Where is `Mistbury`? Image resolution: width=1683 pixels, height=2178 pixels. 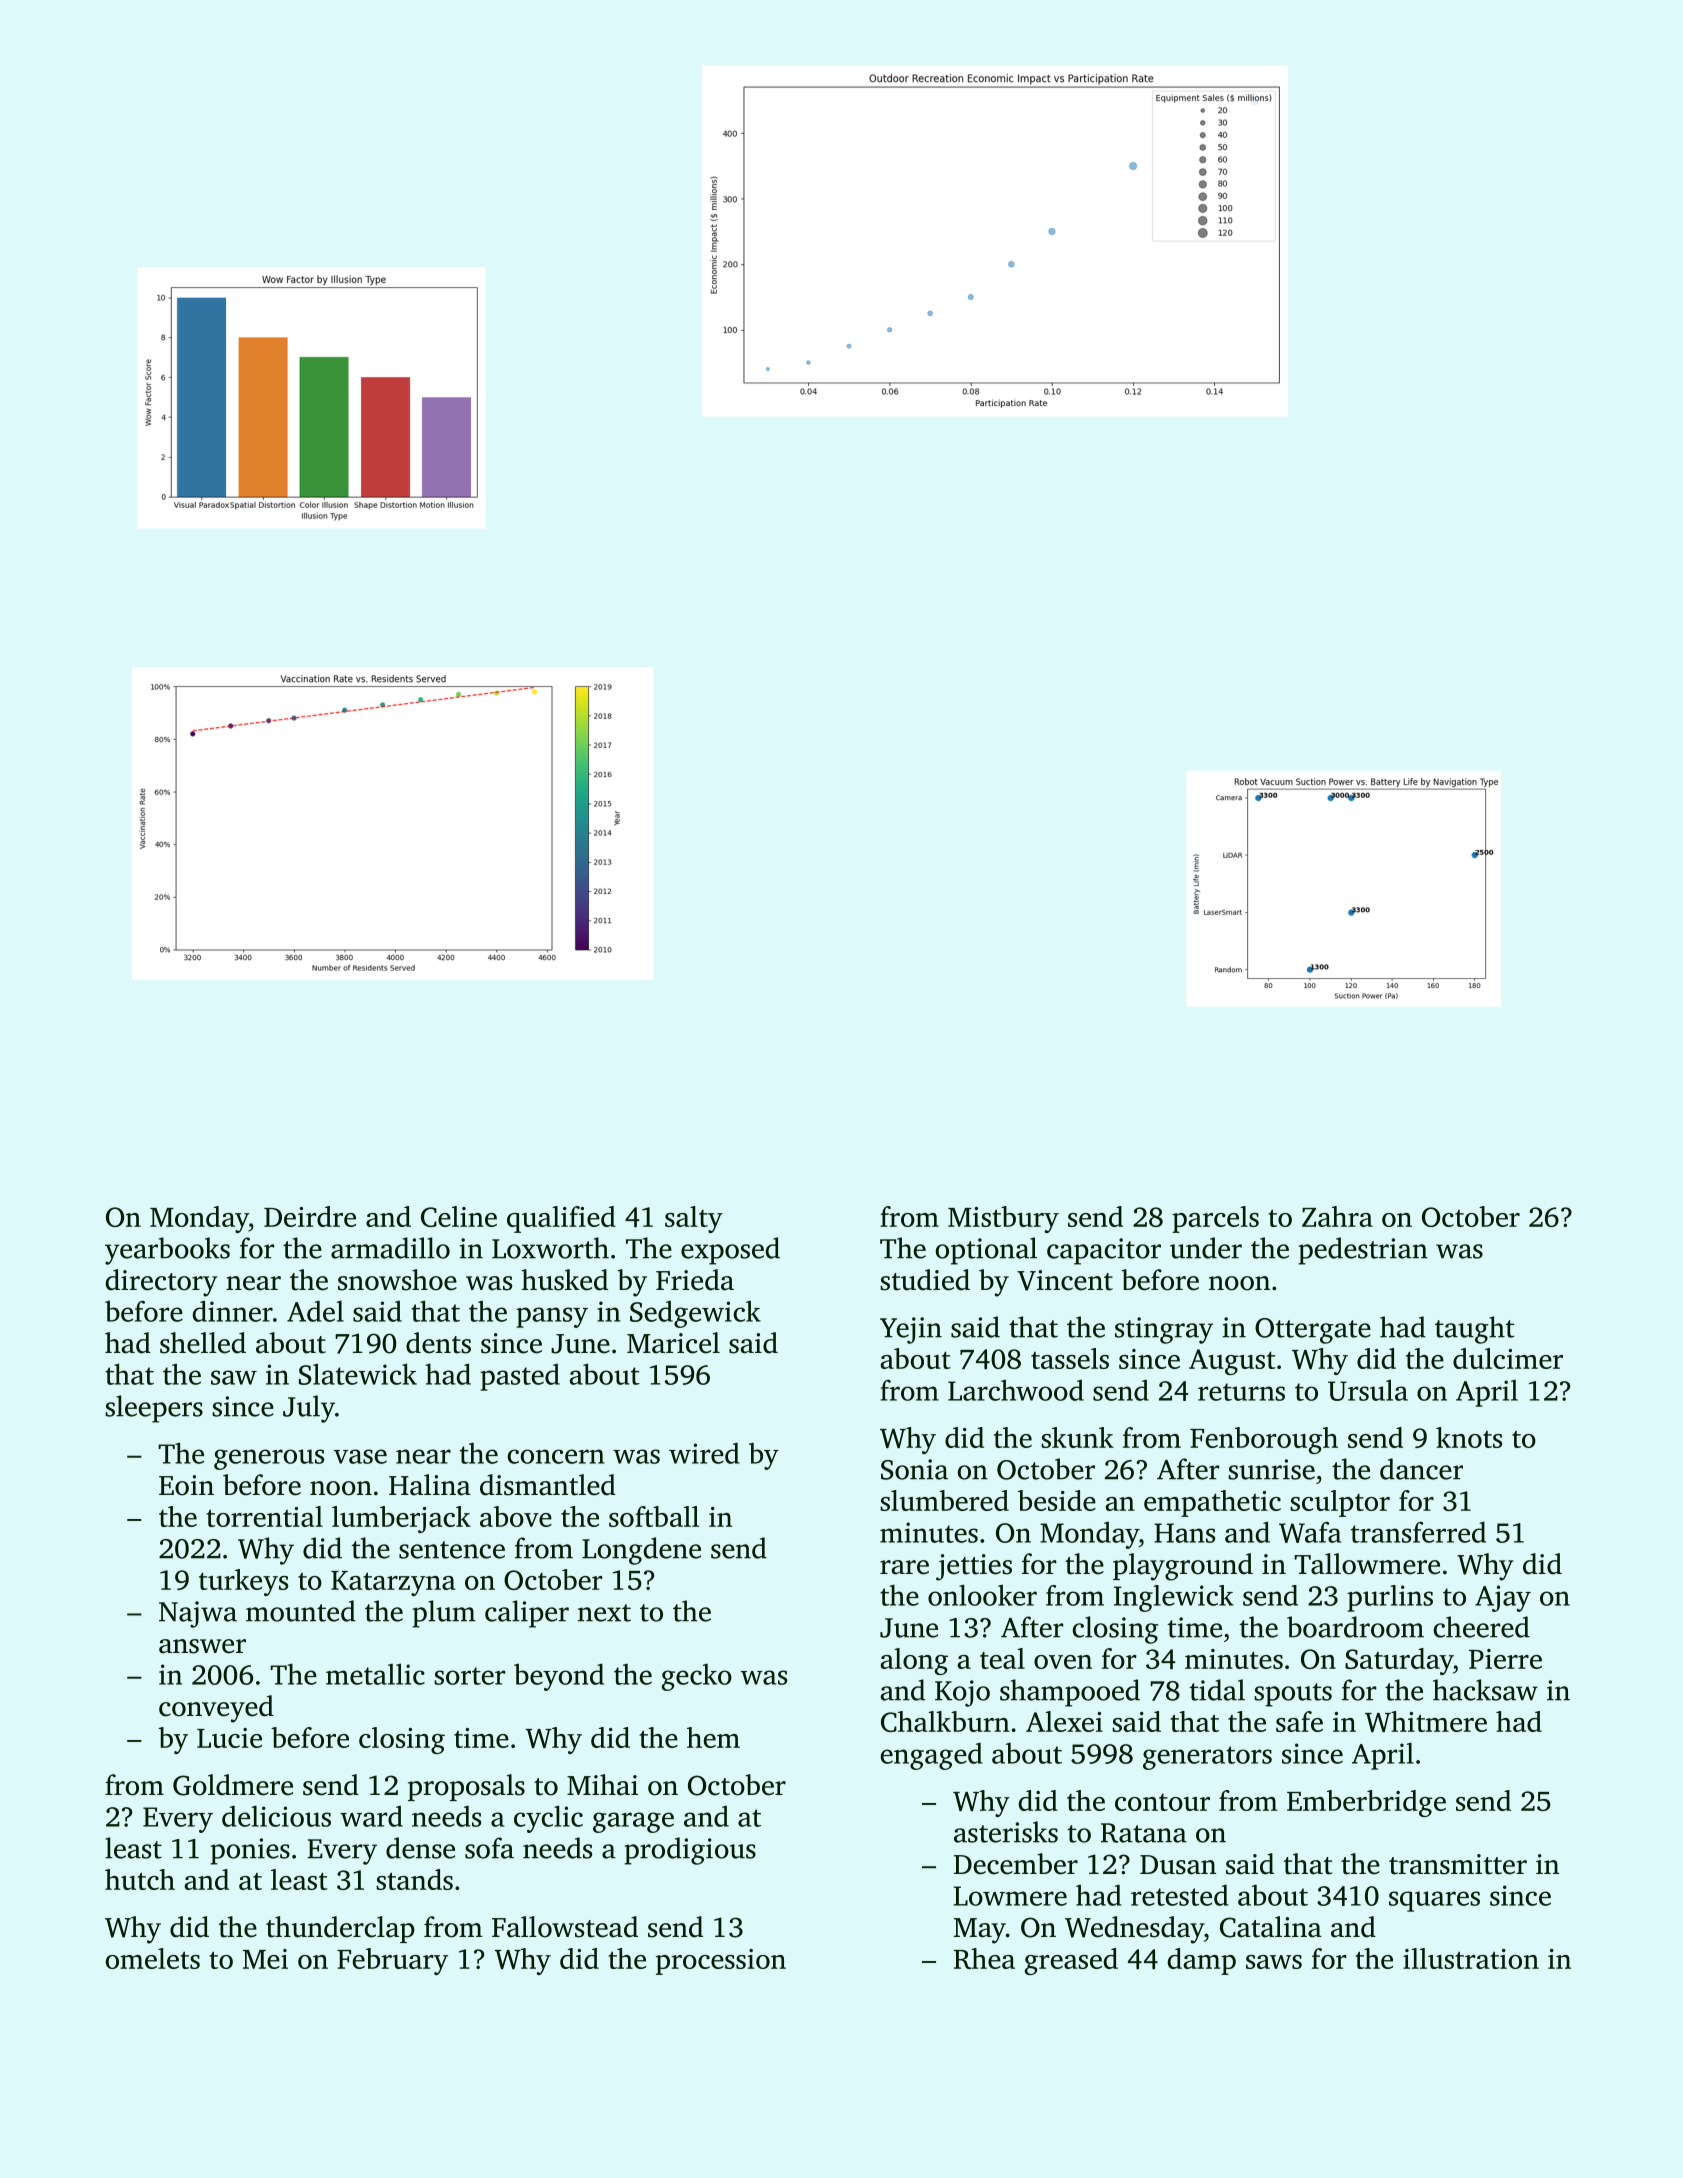 Mistbury is located at coordinates (1003, 1219).
